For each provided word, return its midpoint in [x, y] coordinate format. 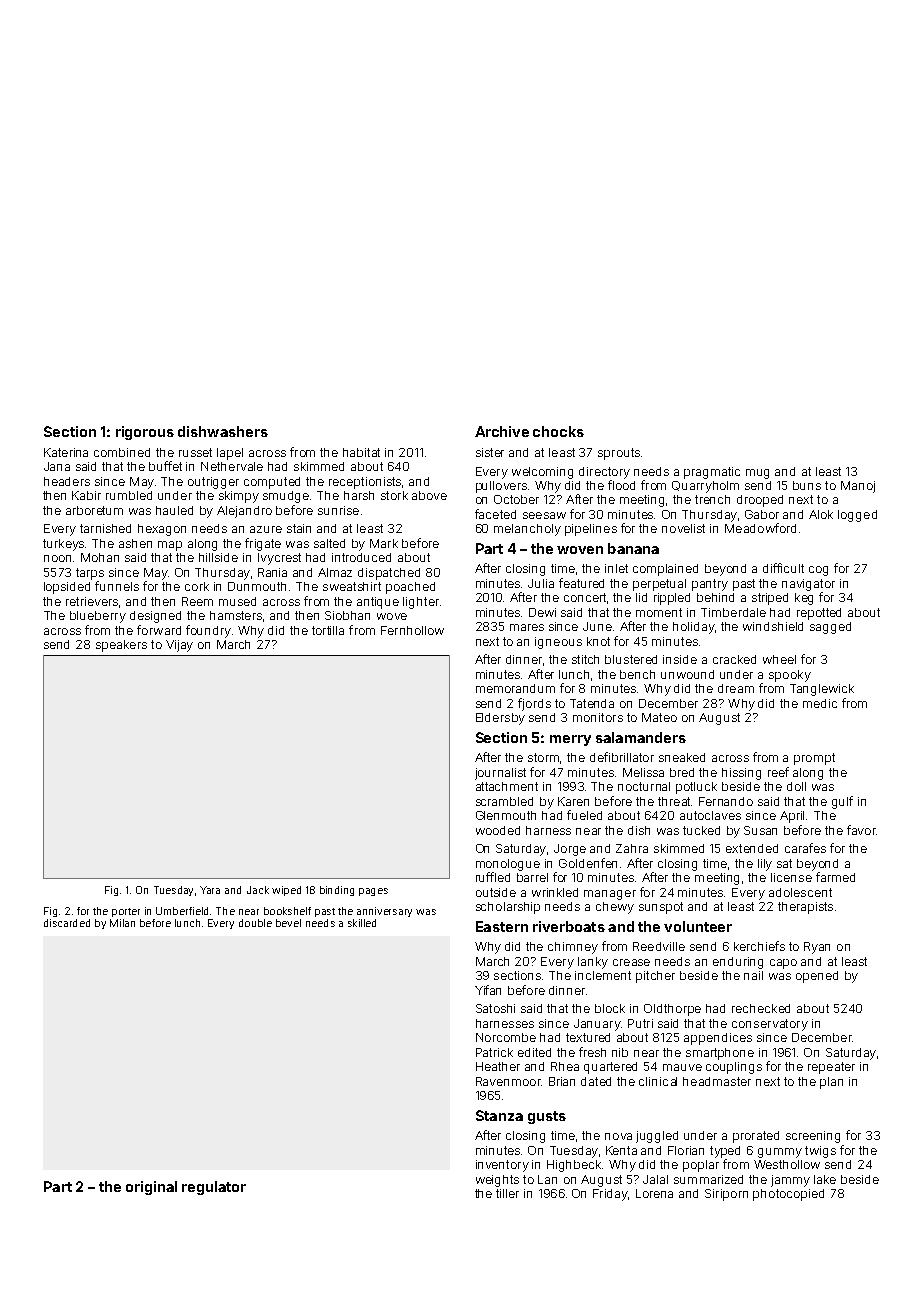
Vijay [179, 646]
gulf [842, 802]
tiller [507, 1193]
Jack [258, 890]
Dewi [542, 612]
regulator [214, 1188]
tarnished [105, 528]
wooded [498, 830]
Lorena [654, 1193]
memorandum [515, 688]
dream [736, 688]
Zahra [632, 848]
